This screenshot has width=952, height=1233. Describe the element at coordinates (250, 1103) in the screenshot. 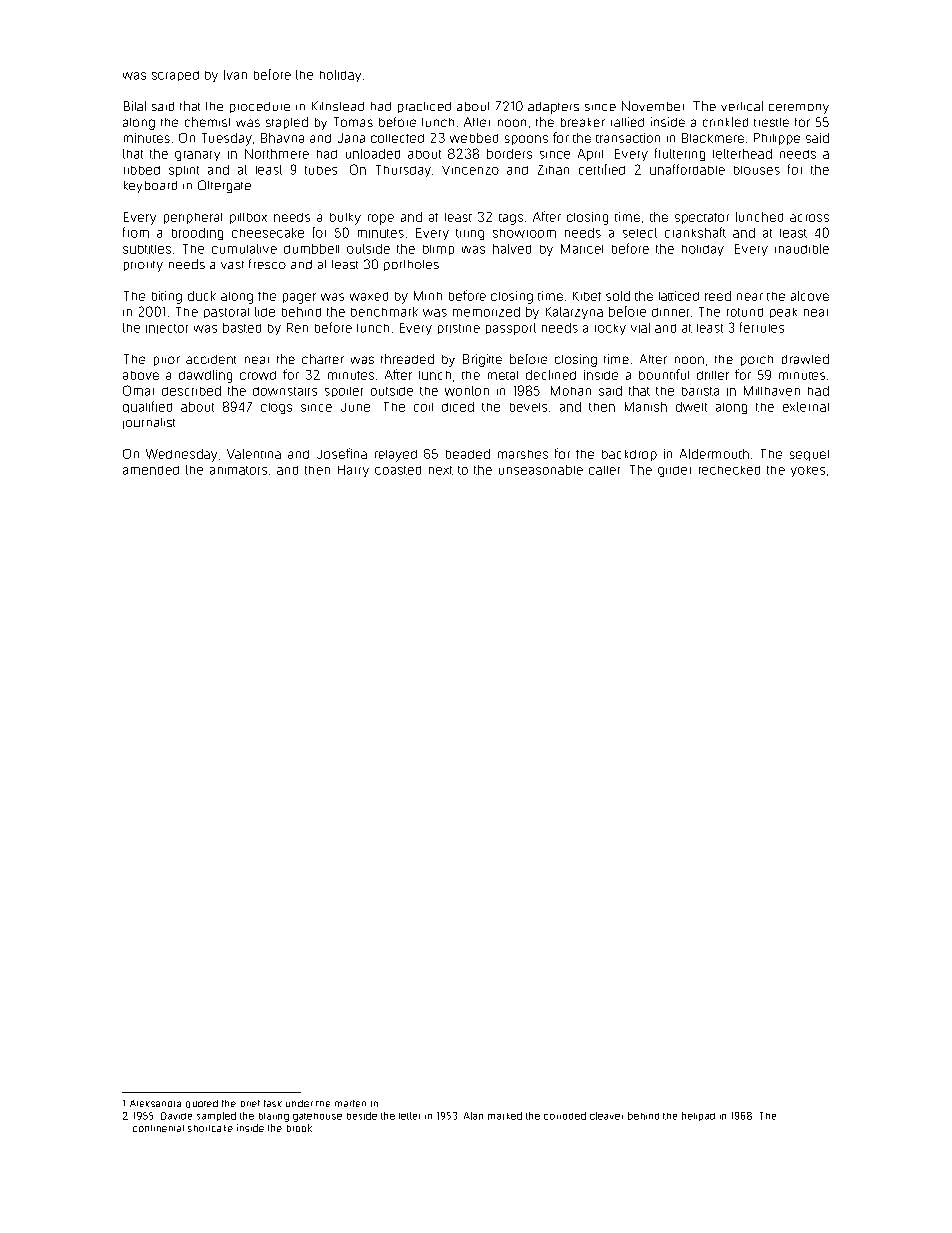

I see `brief` at that location.
